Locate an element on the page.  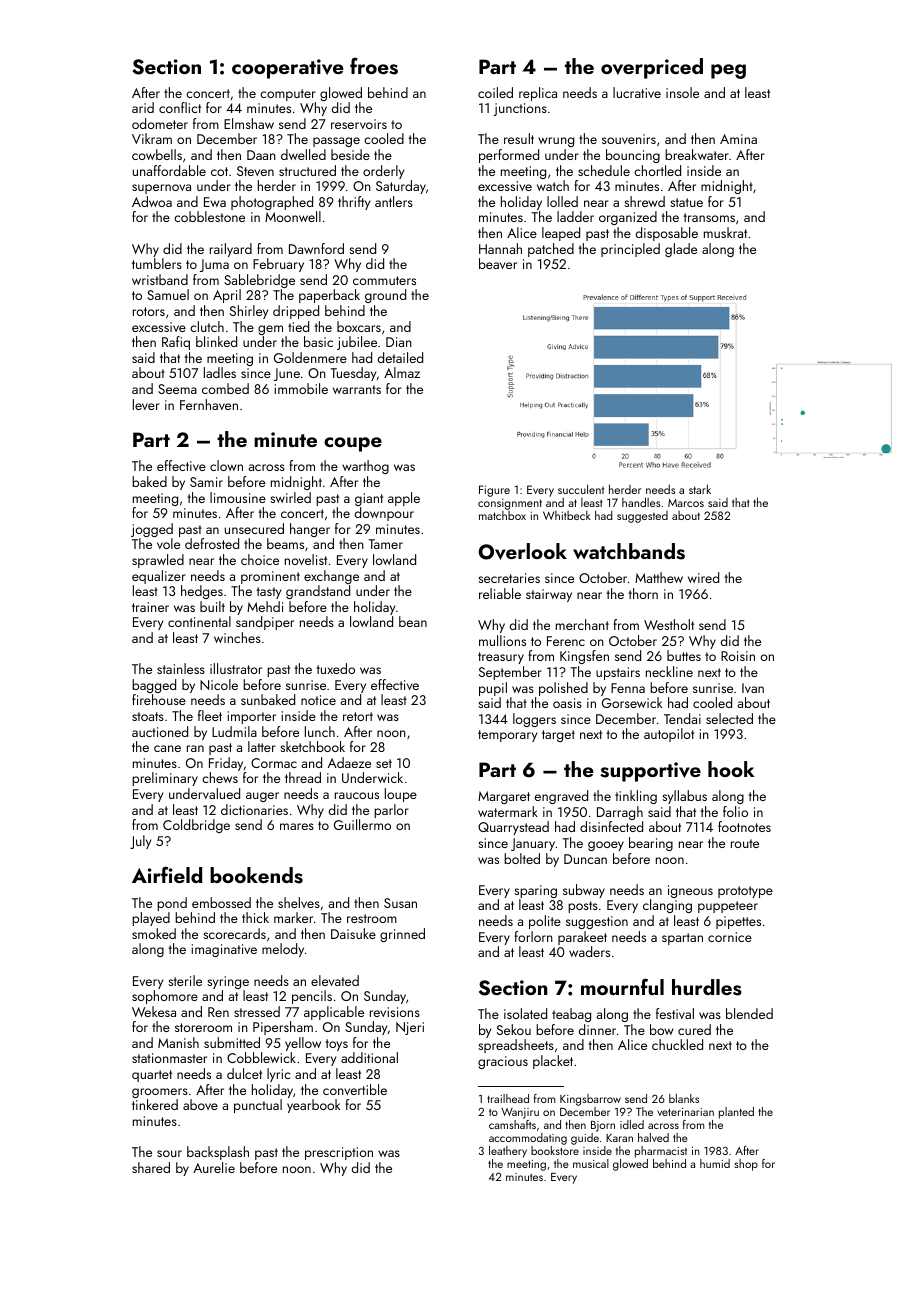
polite is located at coordinates (545, 922).
